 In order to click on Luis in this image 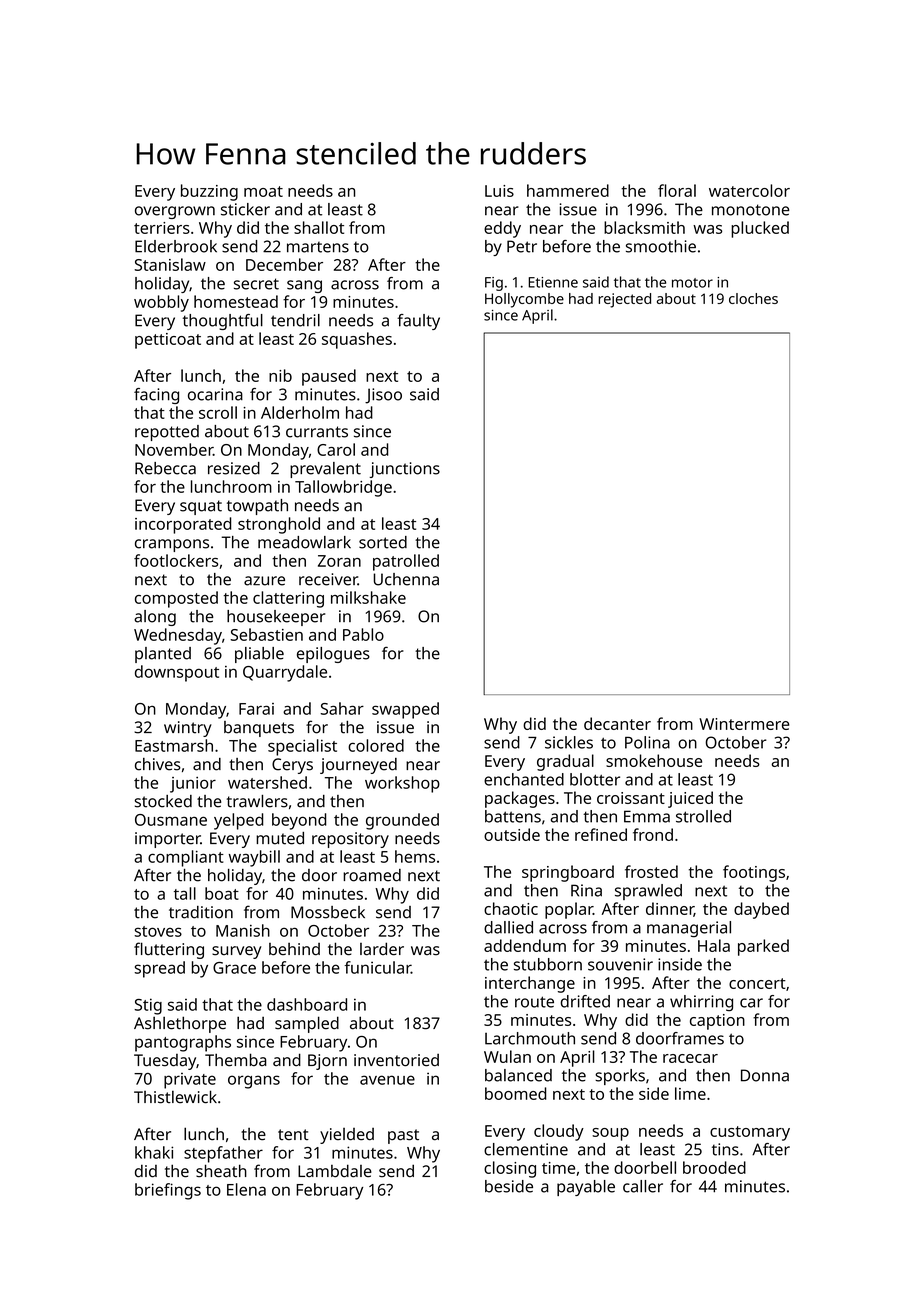, I will do `click(499, 191)`.
